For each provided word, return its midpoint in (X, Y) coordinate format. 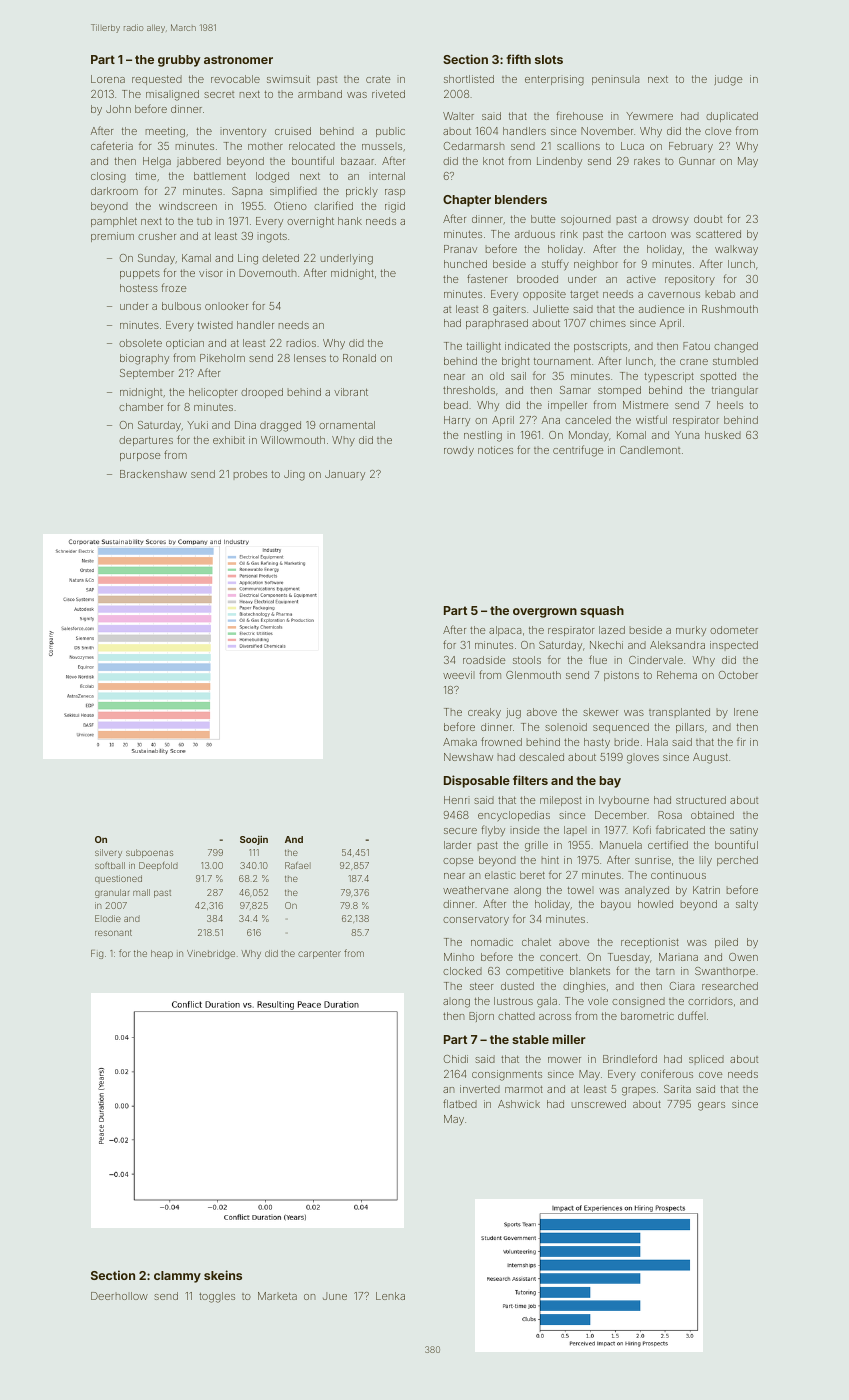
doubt (708, 219)
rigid (395, 207)
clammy (177, 1277)
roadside (484, 660)
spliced (706, 1060)
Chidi (456, 1059)
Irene (746, 712)
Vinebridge (211, 954)
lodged (272, 177)
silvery (108, 853)
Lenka (390, 1296)
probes (250, 475)
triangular (735, 391)
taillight (483, 347)
